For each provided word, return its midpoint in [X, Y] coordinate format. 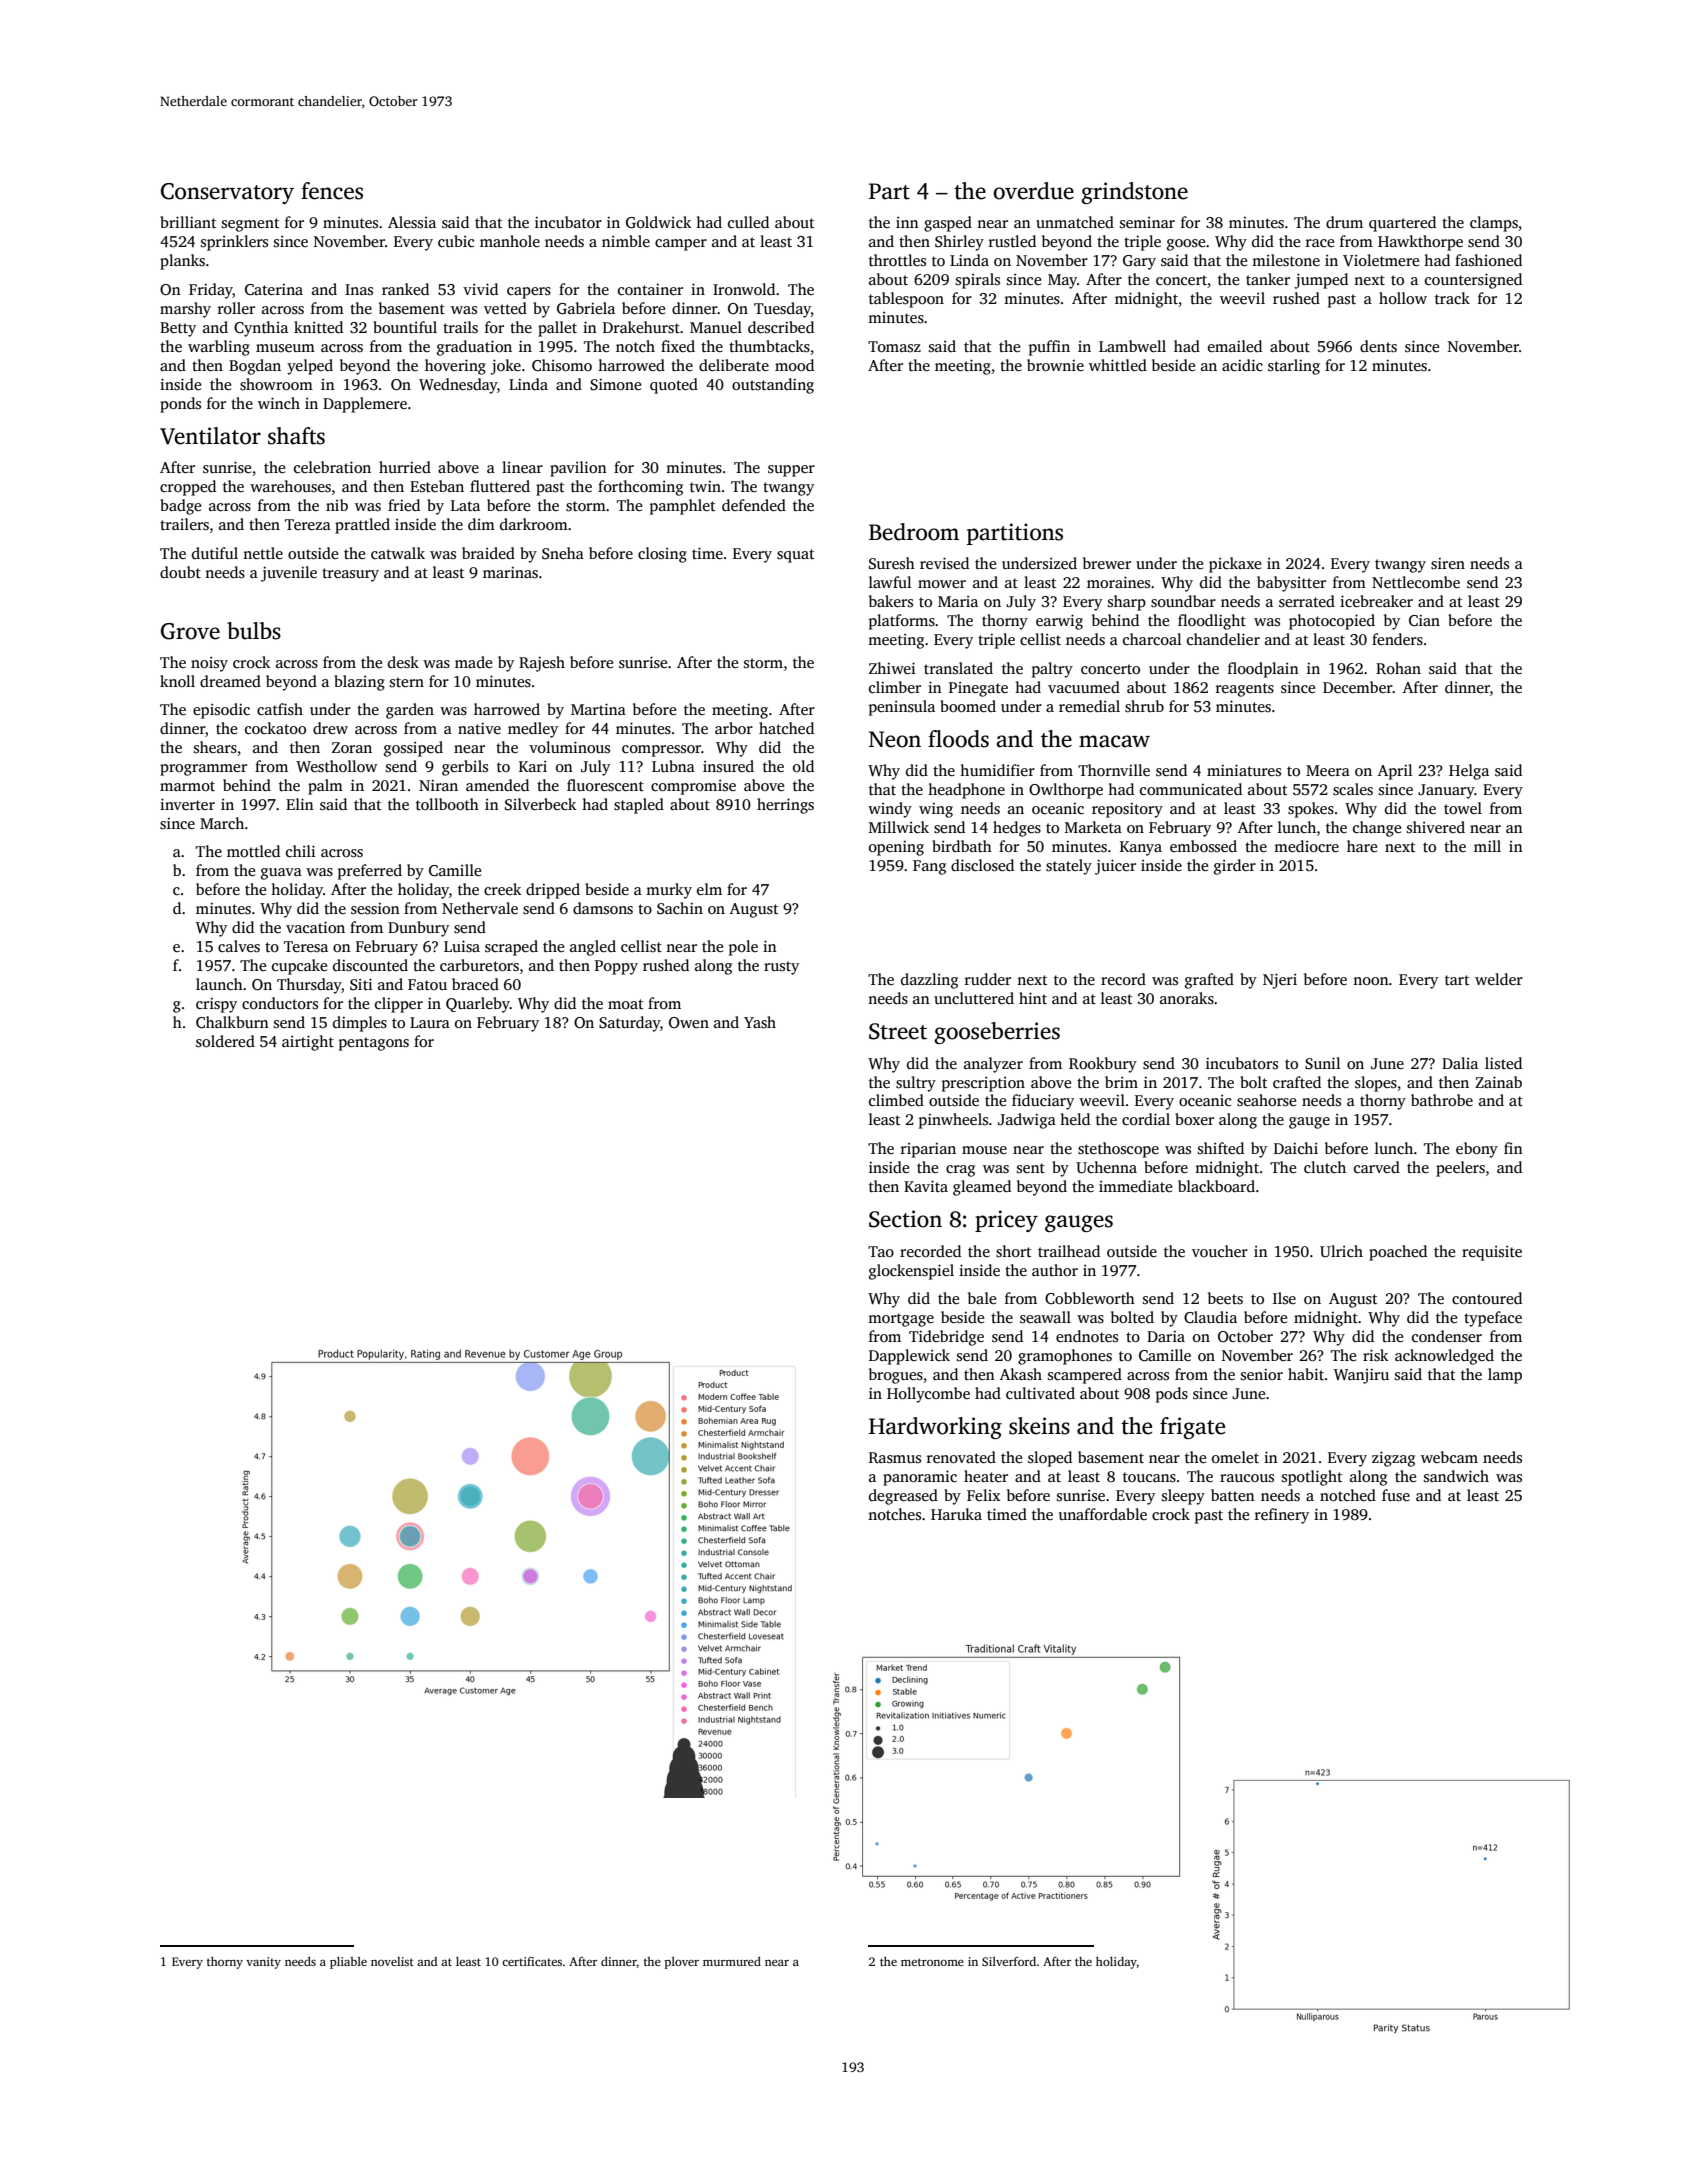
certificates [532, 1961]
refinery [1282, 1516]
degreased [903, 1497]
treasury [350, 575]
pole [743, 948]
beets [1225, 1298]
